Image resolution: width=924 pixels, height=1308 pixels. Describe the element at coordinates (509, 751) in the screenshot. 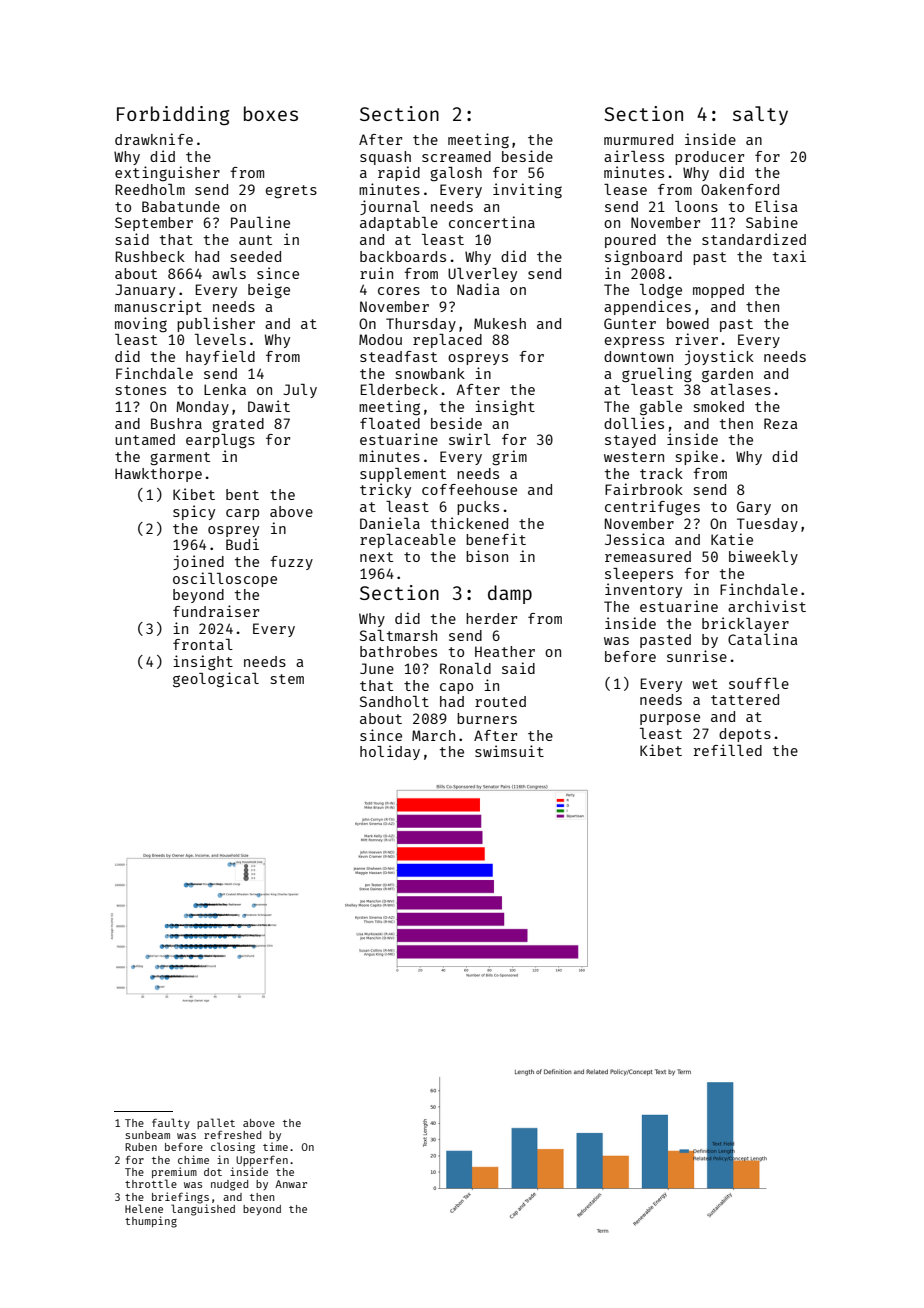

I see `swimsuit` at that location.
